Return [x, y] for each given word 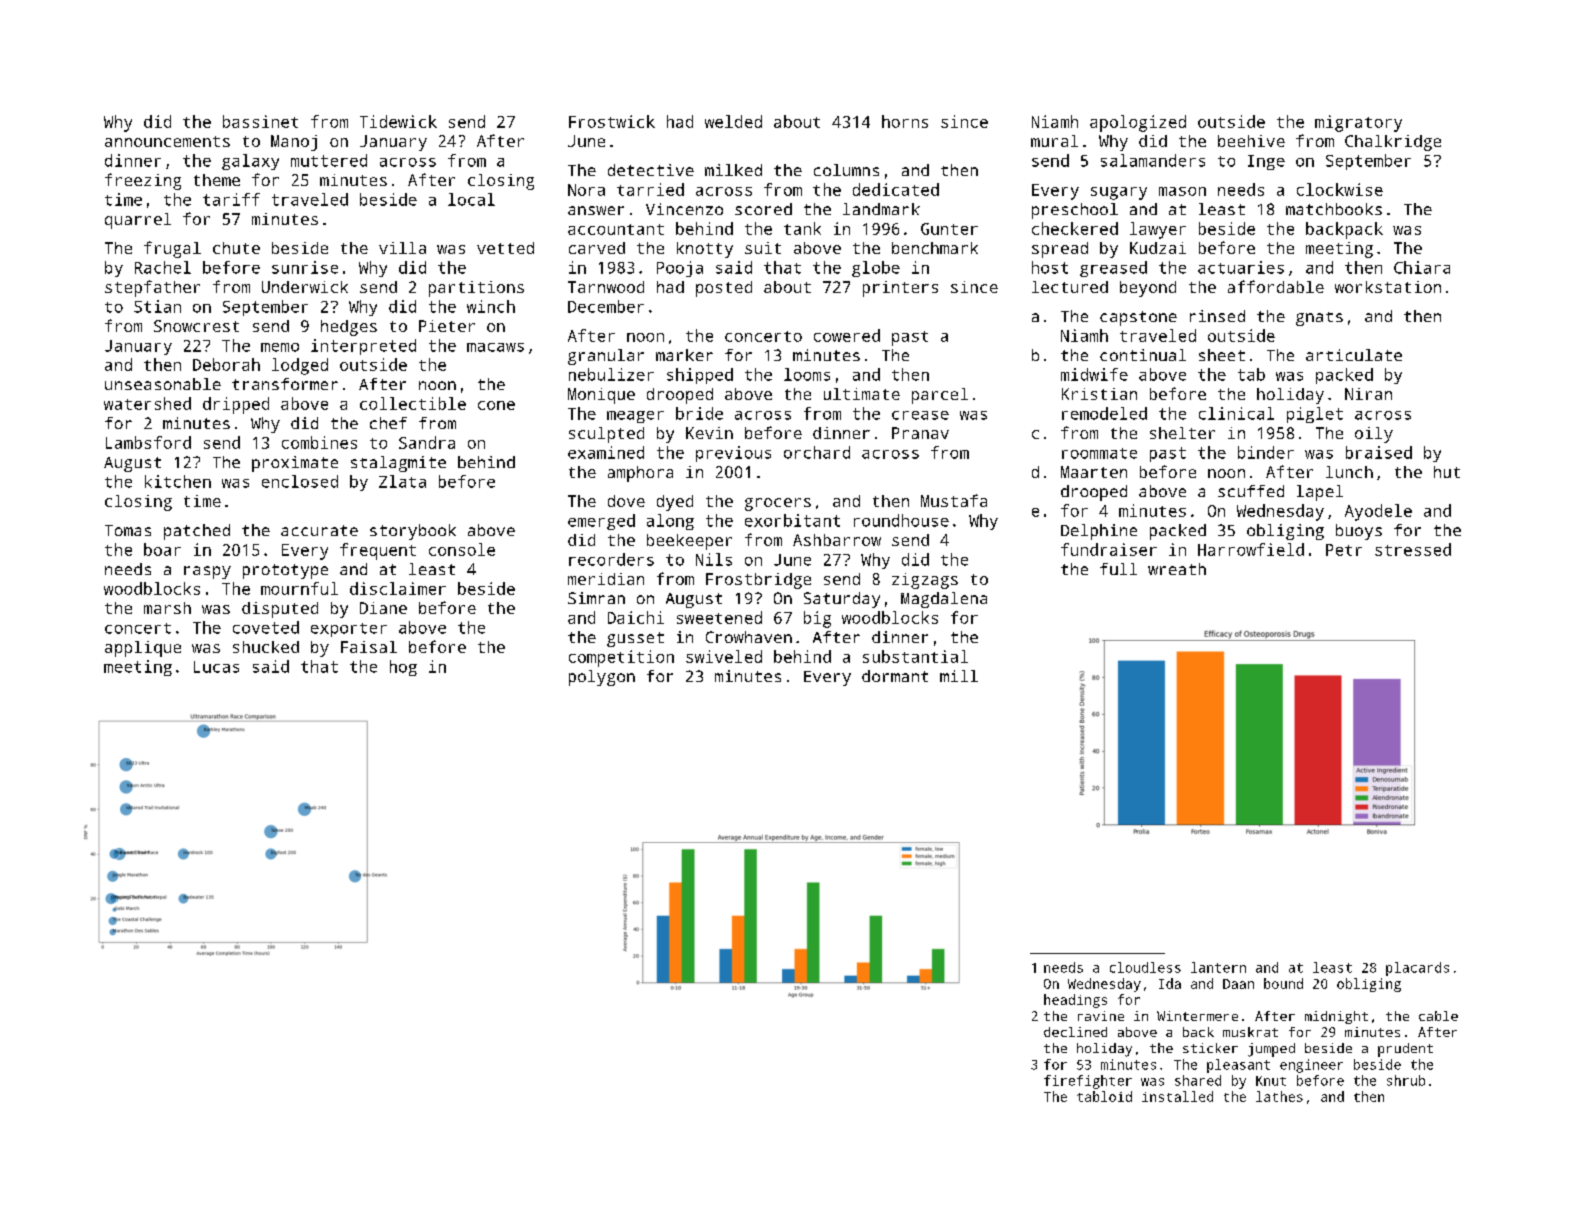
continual [1143, 355]
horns [905, 121]
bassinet [260, 121]
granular [606, 357]
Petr [1344, 550]
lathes [1279, 1096]
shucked [266, 647]
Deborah [226, 364]
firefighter [1088, 1082]
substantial [915, 656]
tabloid [1104, 1096]
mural [1054, 141]
